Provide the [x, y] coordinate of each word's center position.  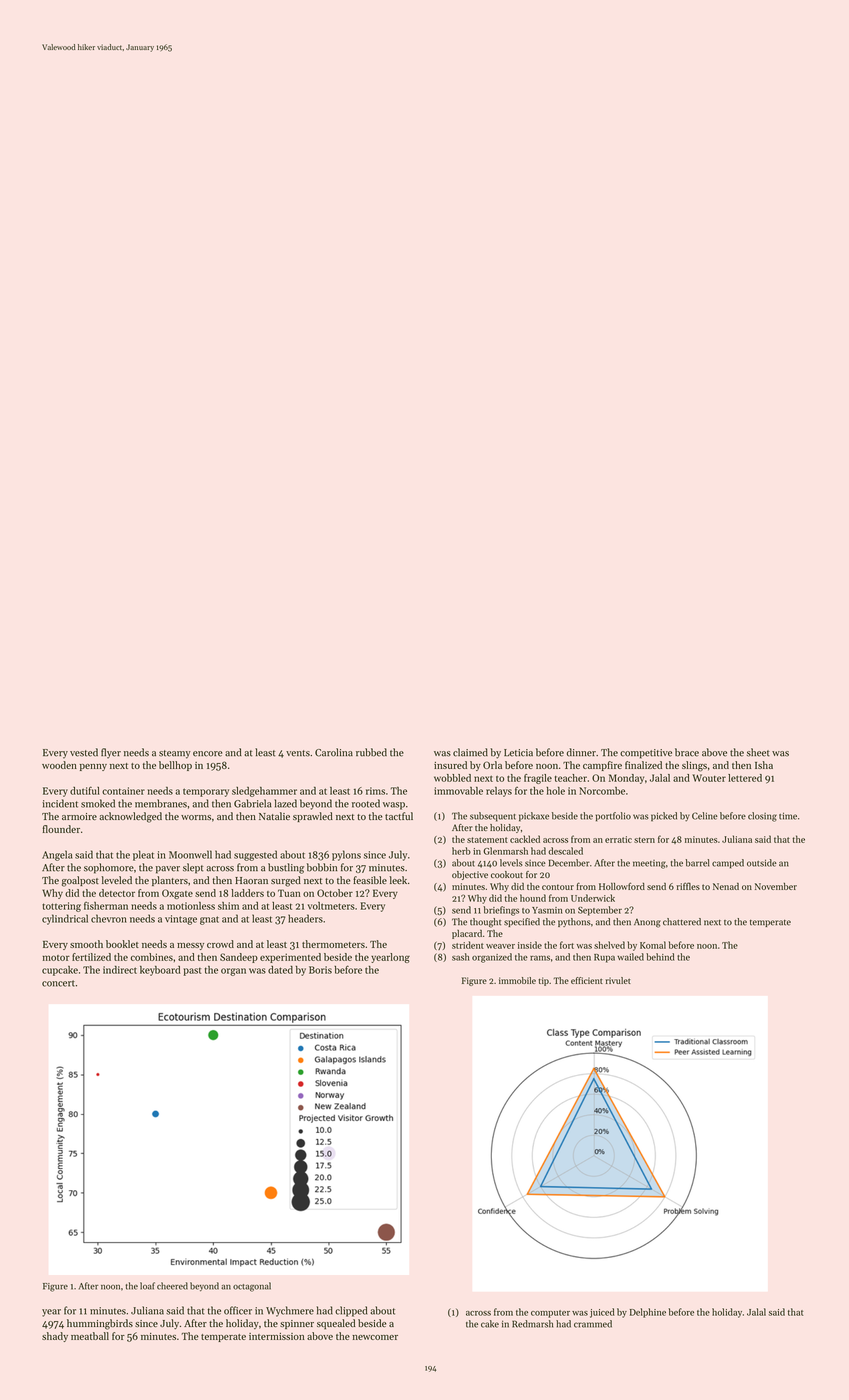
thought [485, 923]
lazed [285, 803]
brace [687, 752]
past [192, 972]
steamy [175, 754]
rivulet [618, 980]
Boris [320, 970]
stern [644, 840]
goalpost [80, 881]
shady [55, 1337]
